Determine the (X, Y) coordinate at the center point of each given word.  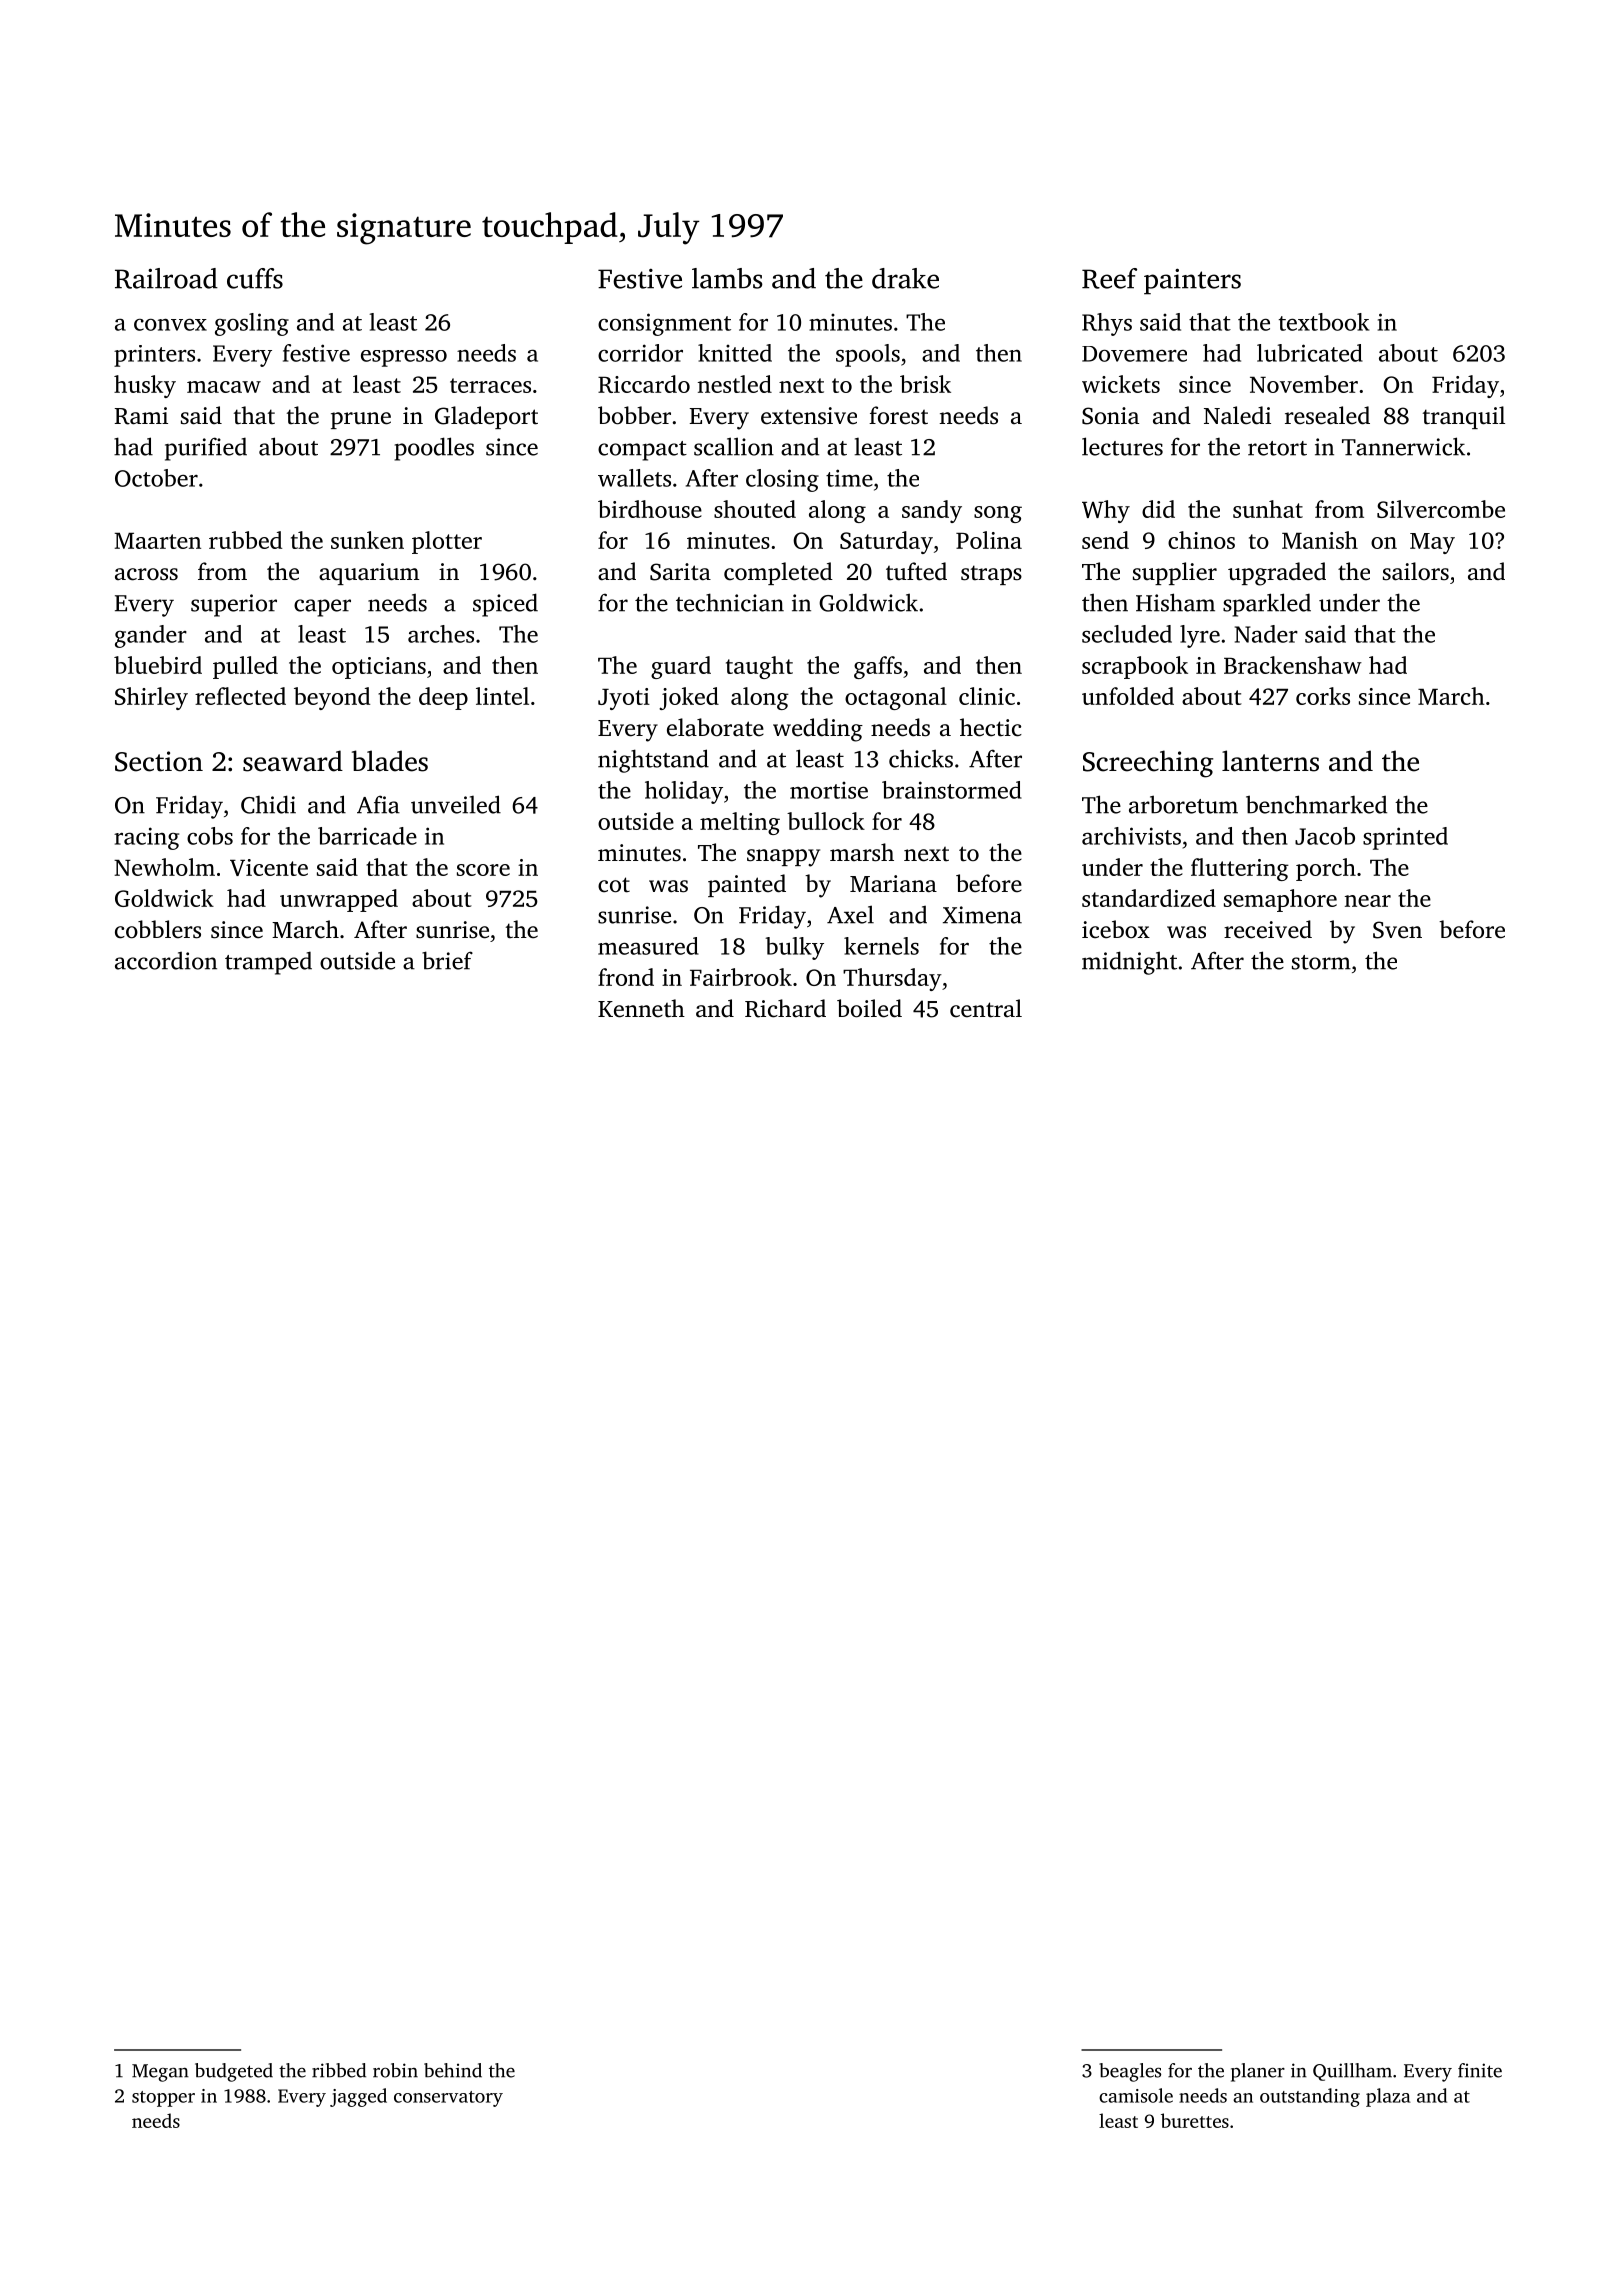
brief (447, 960)
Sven (1397, 930)
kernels (881, 946)
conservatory (448, 2099)
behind (453, 2070)
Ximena (982, 915)
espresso (404, 358)
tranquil (1463, 417)
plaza (1388, 2097)
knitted (735, 353)
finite (1480, 2070)
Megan (160, 2073)
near (1368, 901)
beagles (1130, 2072)
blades (390, 761)
